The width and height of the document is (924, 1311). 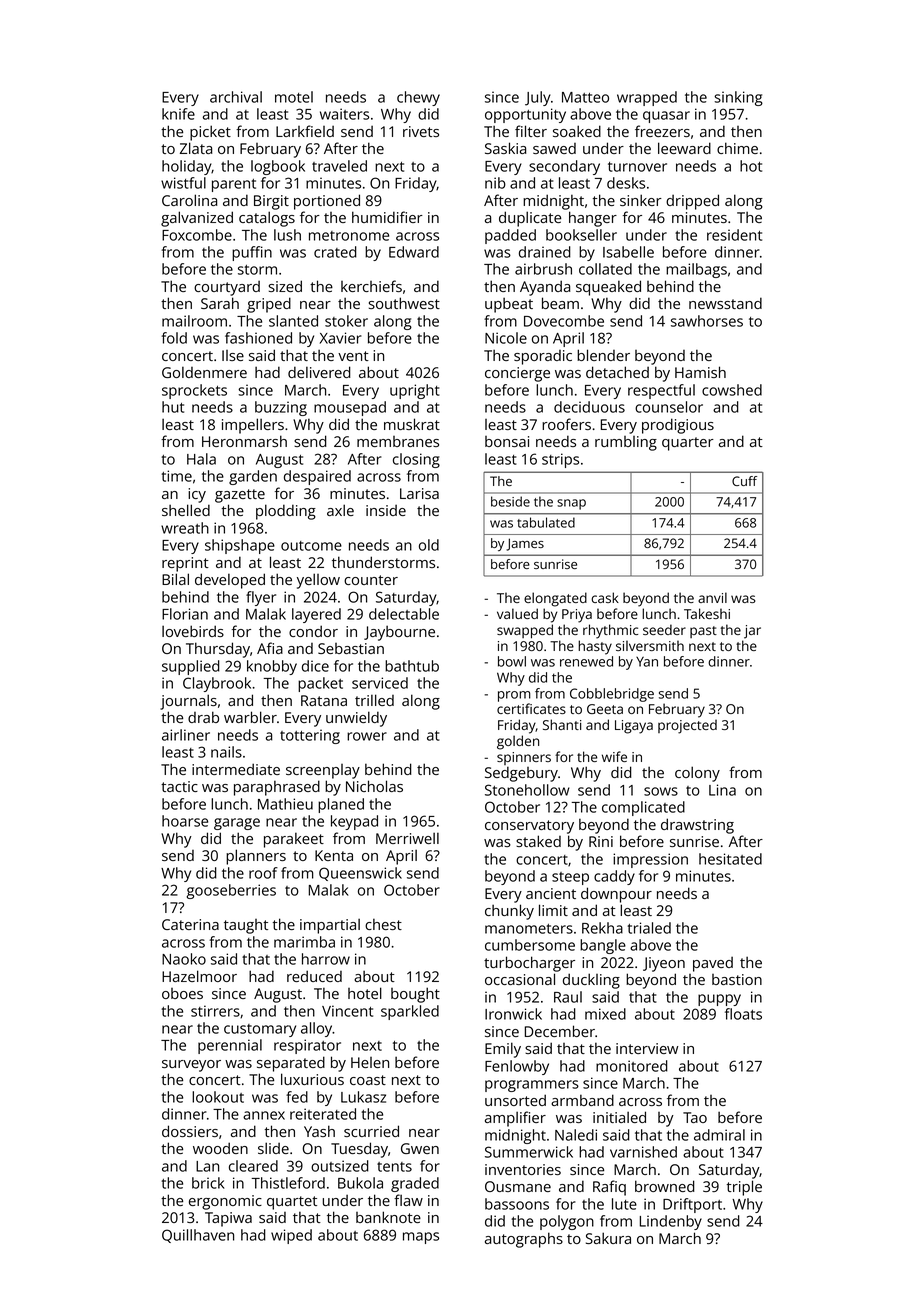 What do you see at coordinates (418, 98) in the document?
I see `chewy` at bounding box center [418, 98].
